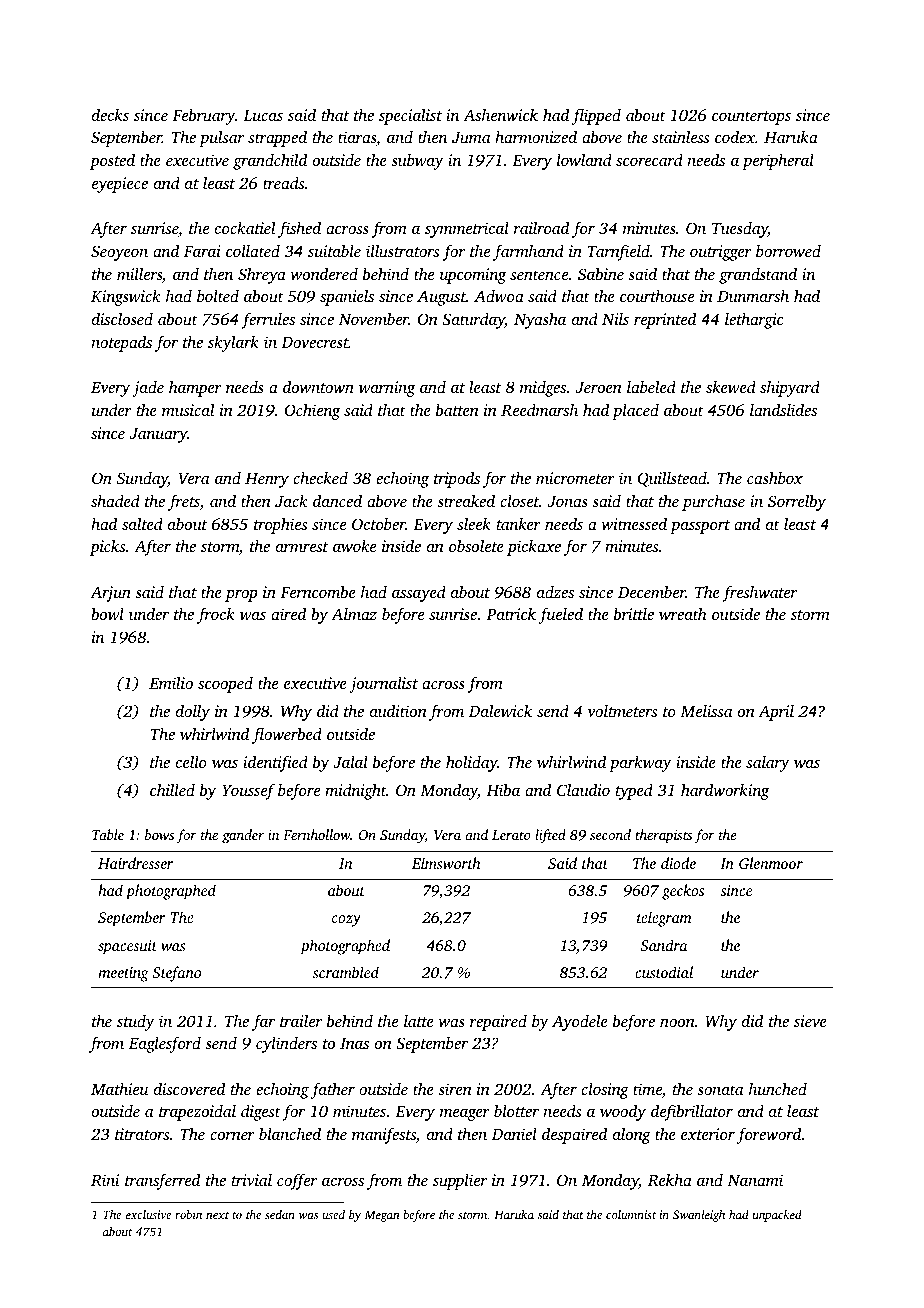  Describe the element at coordinates (721, 253) in the screenshot. I see `outrigger` at that location.
